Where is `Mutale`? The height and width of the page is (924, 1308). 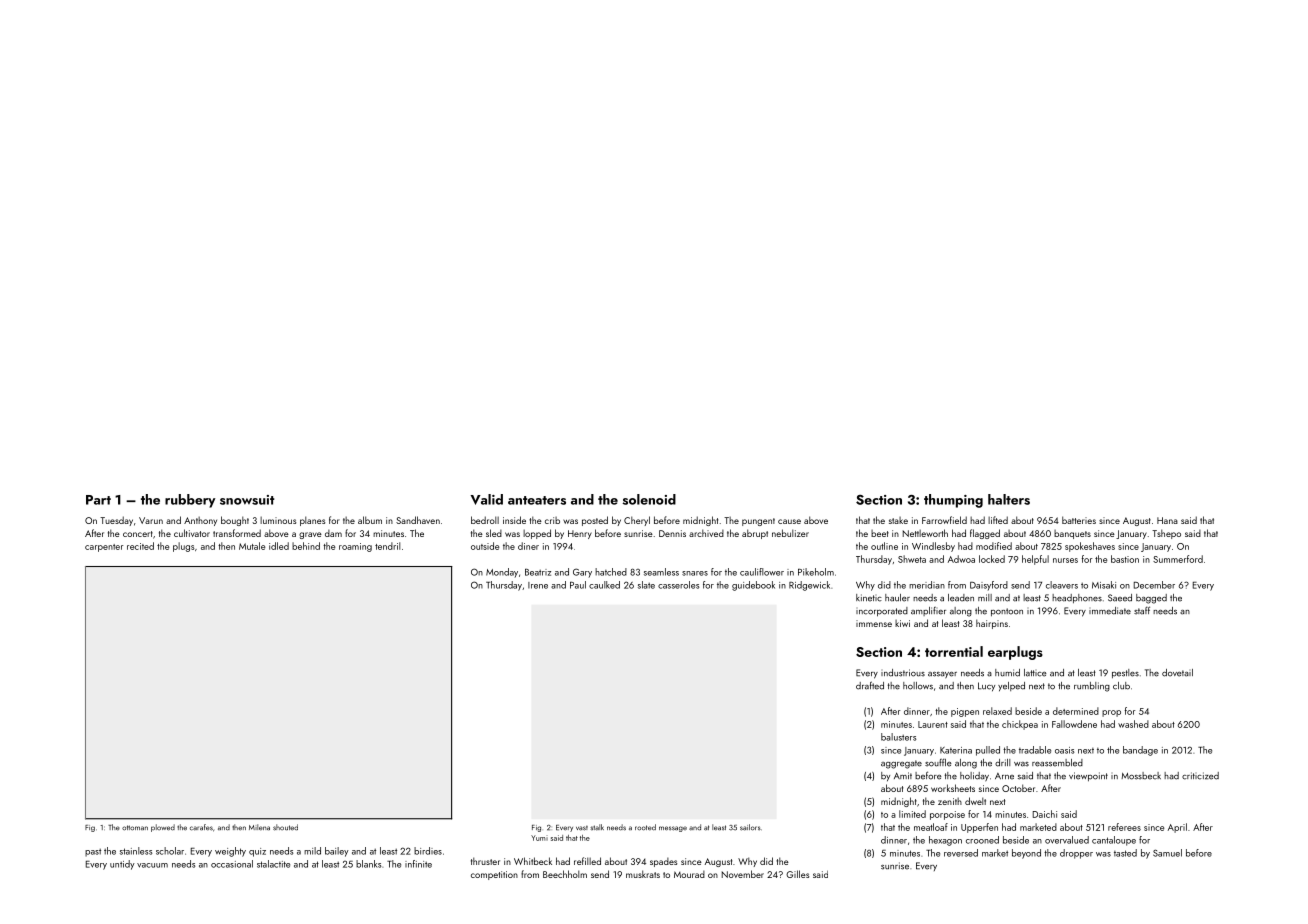 Mutale is located at coordinates (252, 546).
